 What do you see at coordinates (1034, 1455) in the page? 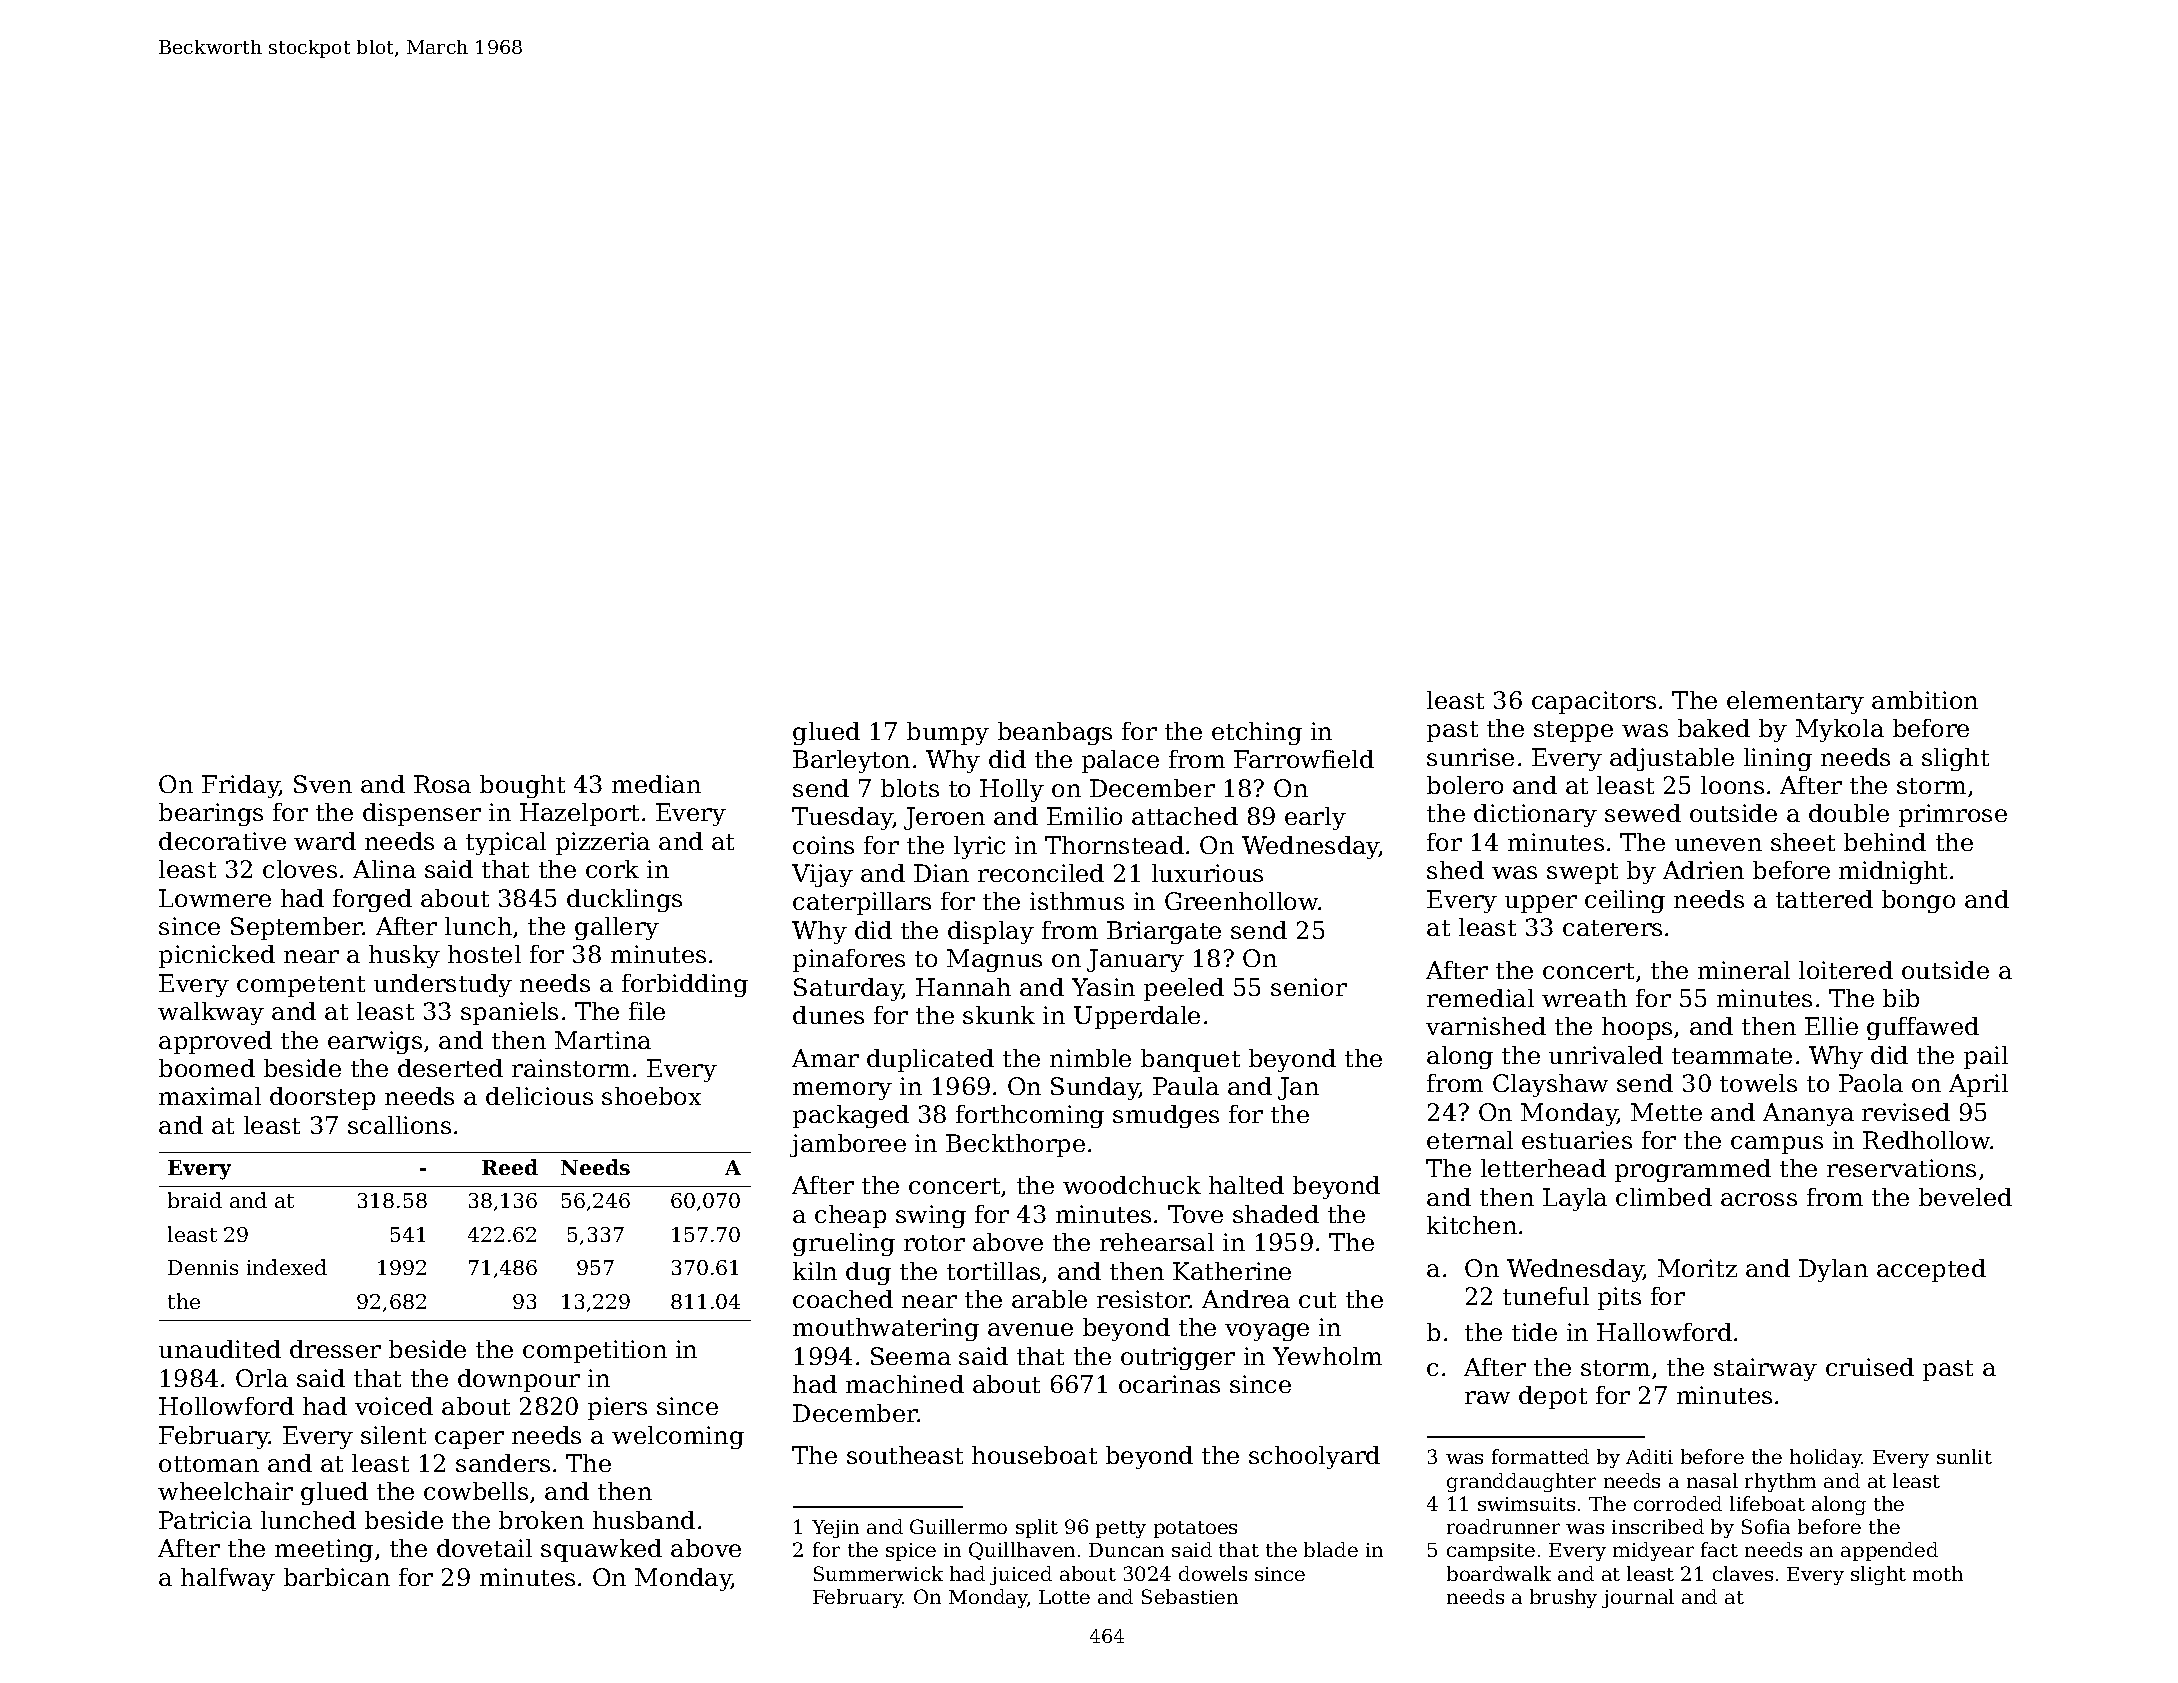
I see `houseboat` at bounding box center [1034, 1455].
